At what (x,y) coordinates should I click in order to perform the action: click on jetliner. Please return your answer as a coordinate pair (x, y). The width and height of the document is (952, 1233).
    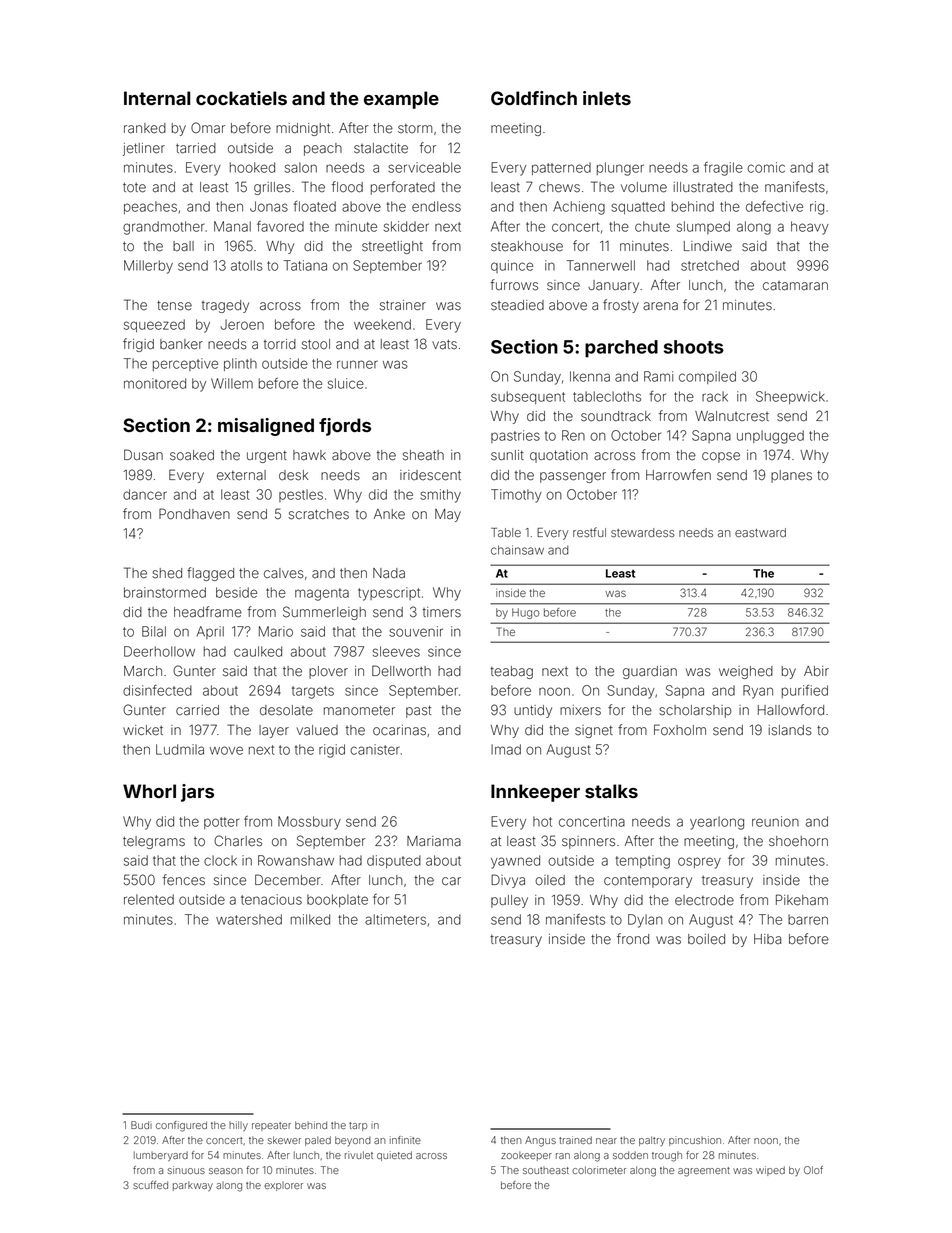
    Looking at the image, I should click on (144, 149).
